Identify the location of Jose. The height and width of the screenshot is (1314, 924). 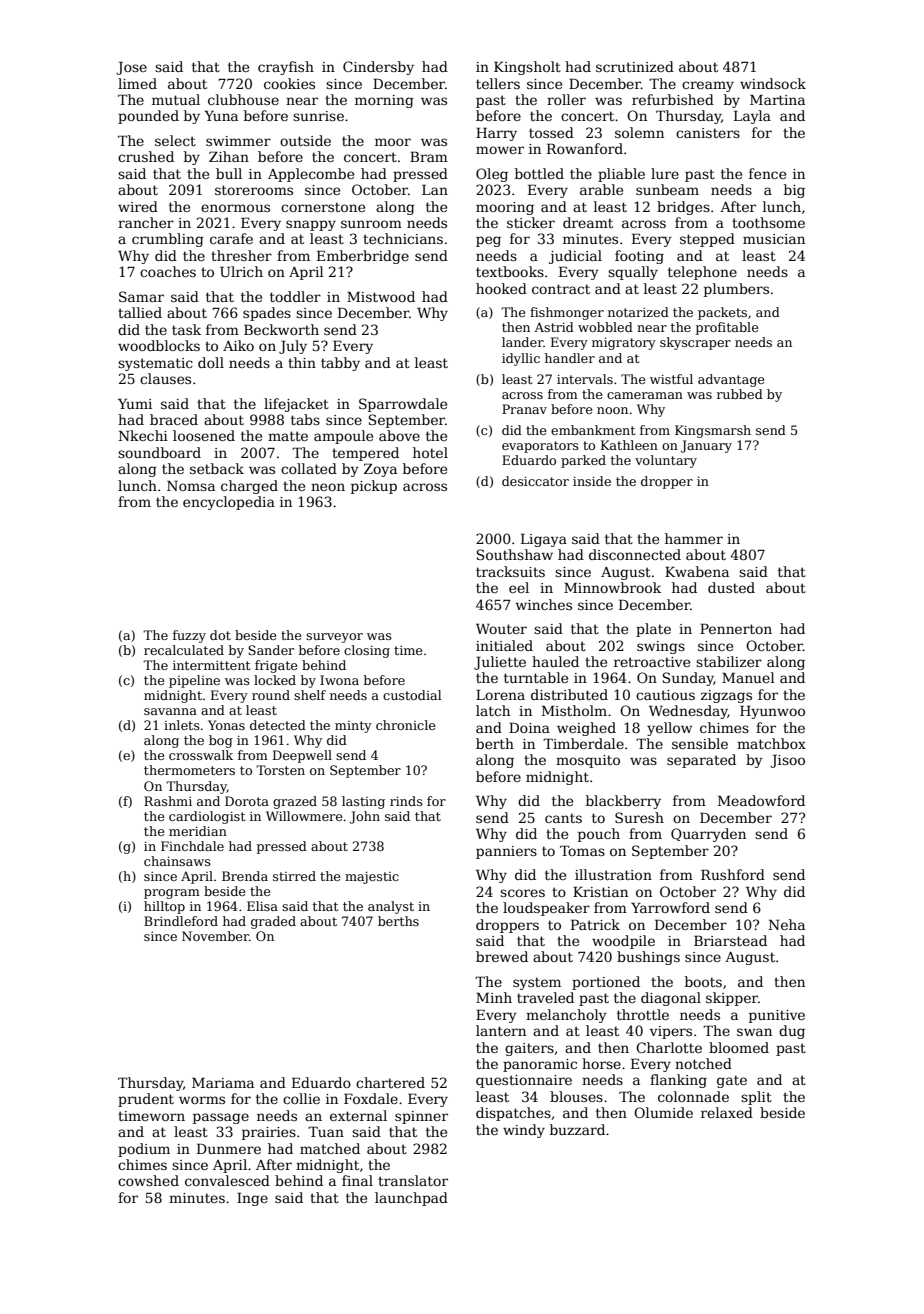
(131, 68).
